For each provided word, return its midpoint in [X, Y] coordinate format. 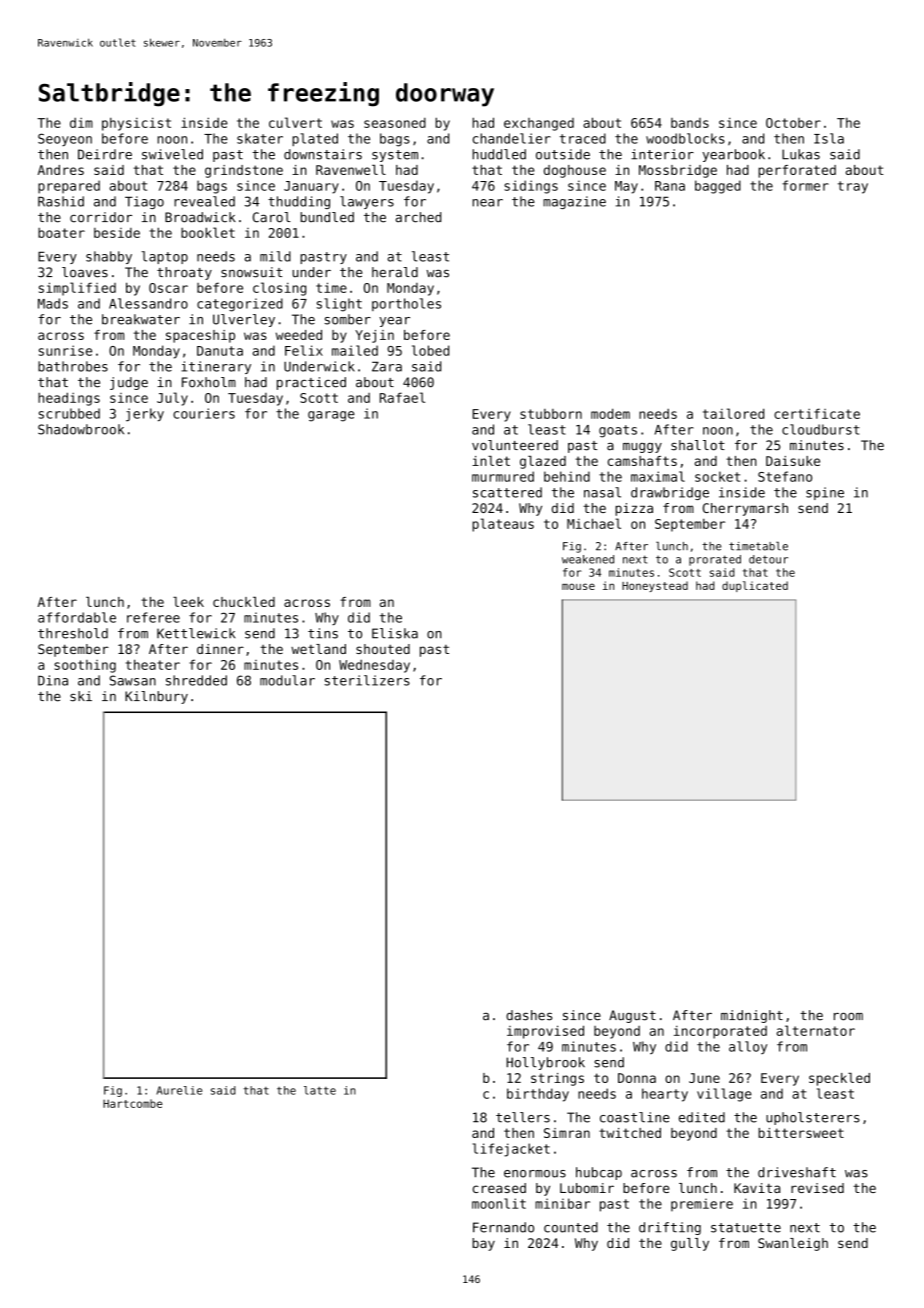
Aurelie [179, 1090]
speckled [839, 1079]
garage [331, 416]
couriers [204, 413]
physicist [136, 124]
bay [483, 1244]
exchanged [539, 124]
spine [825, 493]
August [632, 1016]
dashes [529, 1015]
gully [690, 1244]
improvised [545, 1032]
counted [571, 1227]
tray [853, 187]
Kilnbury [156, 697]
